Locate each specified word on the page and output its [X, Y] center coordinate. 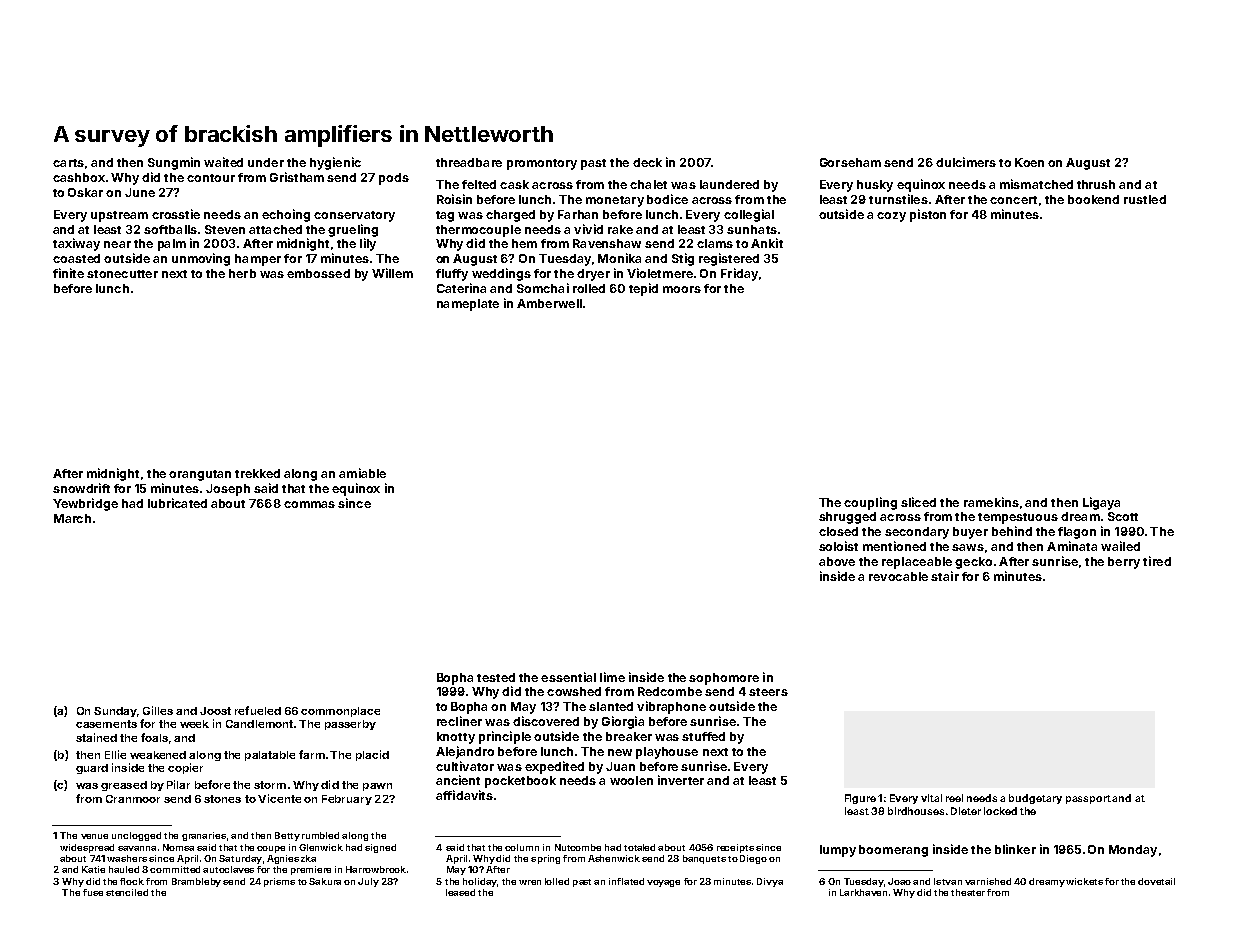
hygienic [335, 163]
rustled [1145, 199]
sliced [918, 502]
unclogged [136, 836]
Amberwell [549, 303]
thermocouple [478, 231]
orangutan [200, 475]
